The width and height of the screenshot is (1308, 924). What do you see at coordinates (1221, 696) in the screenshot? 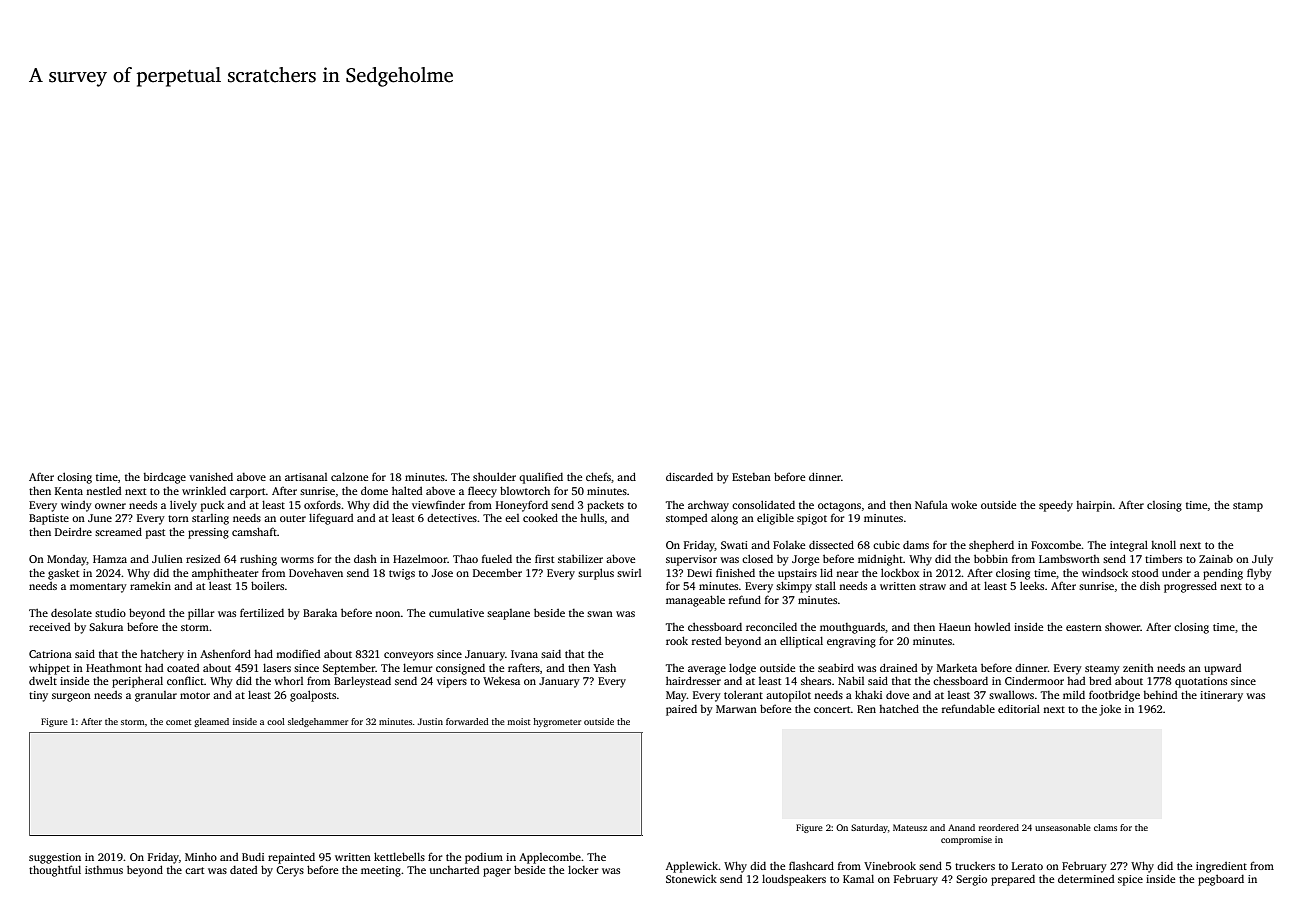
I see `itinerary` at bounding box center [1221, 696].
